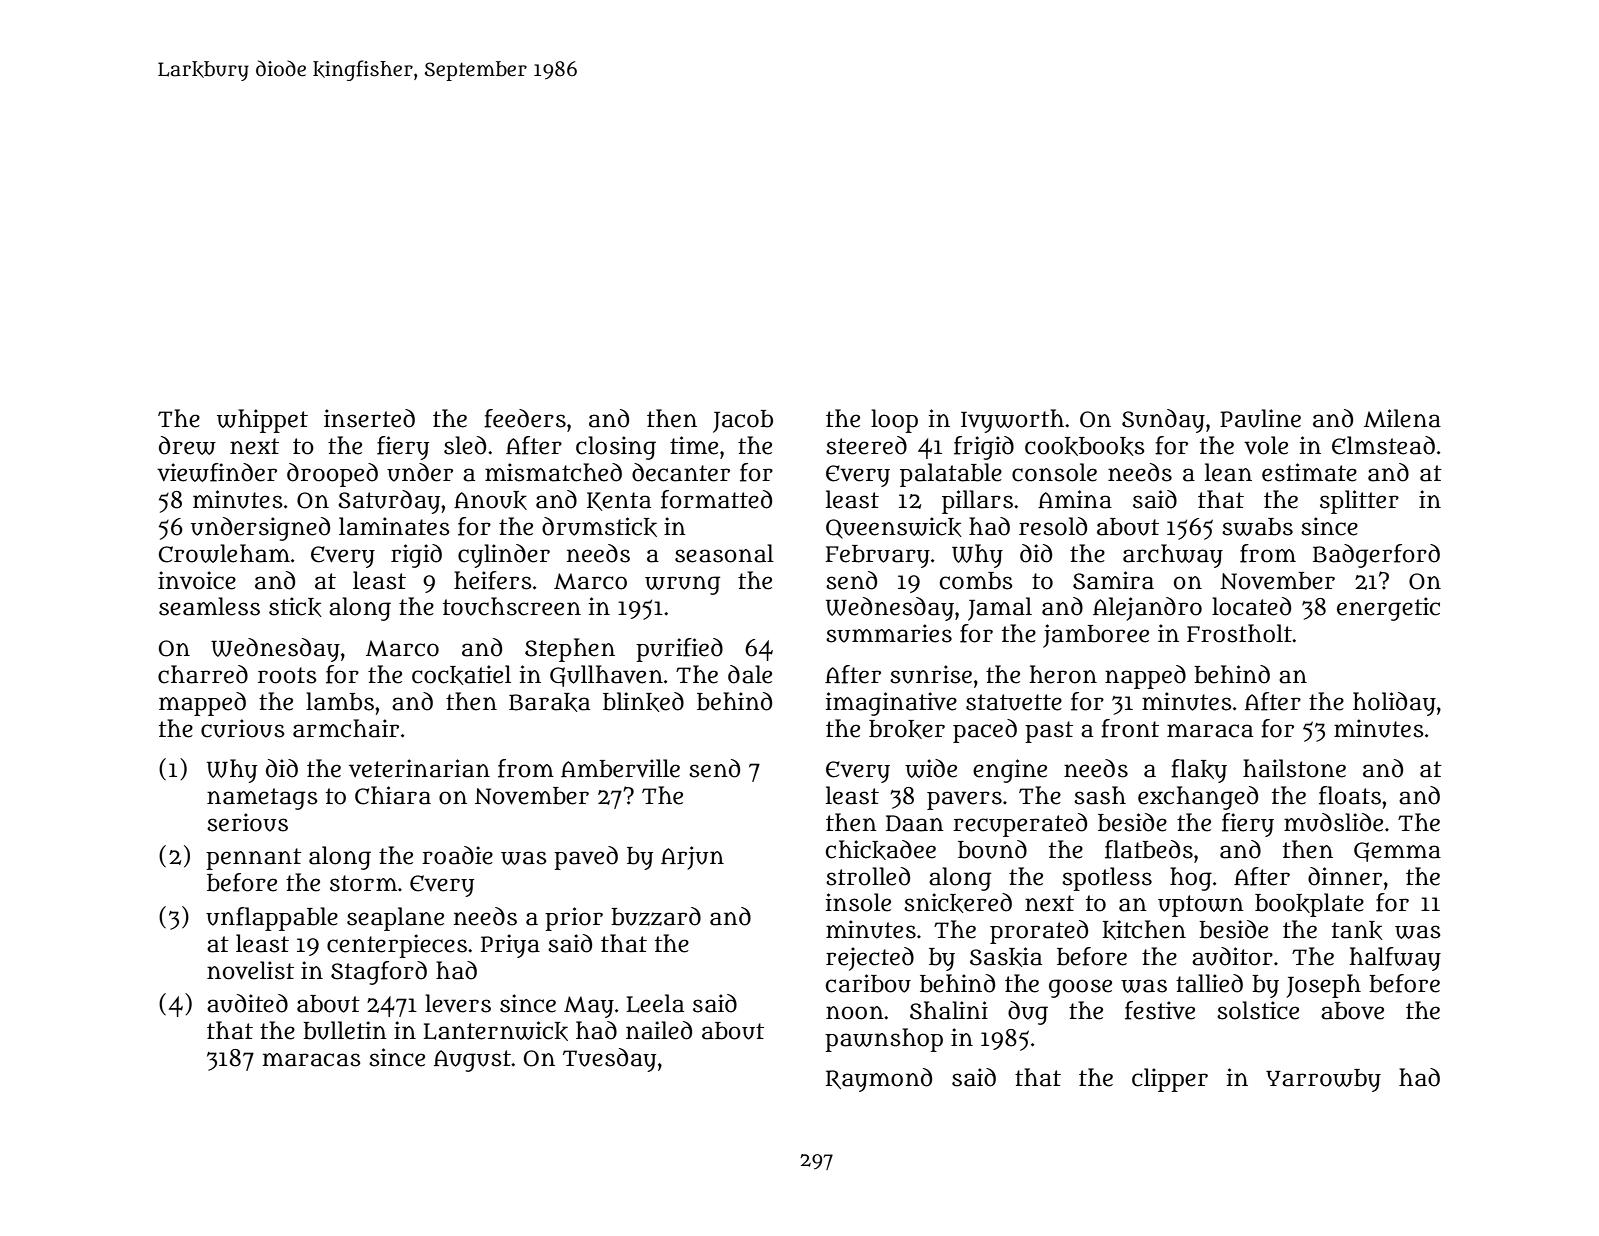 This screenshot has width=1599, height=1236. I want to click on vole, so click(1266, 445).
